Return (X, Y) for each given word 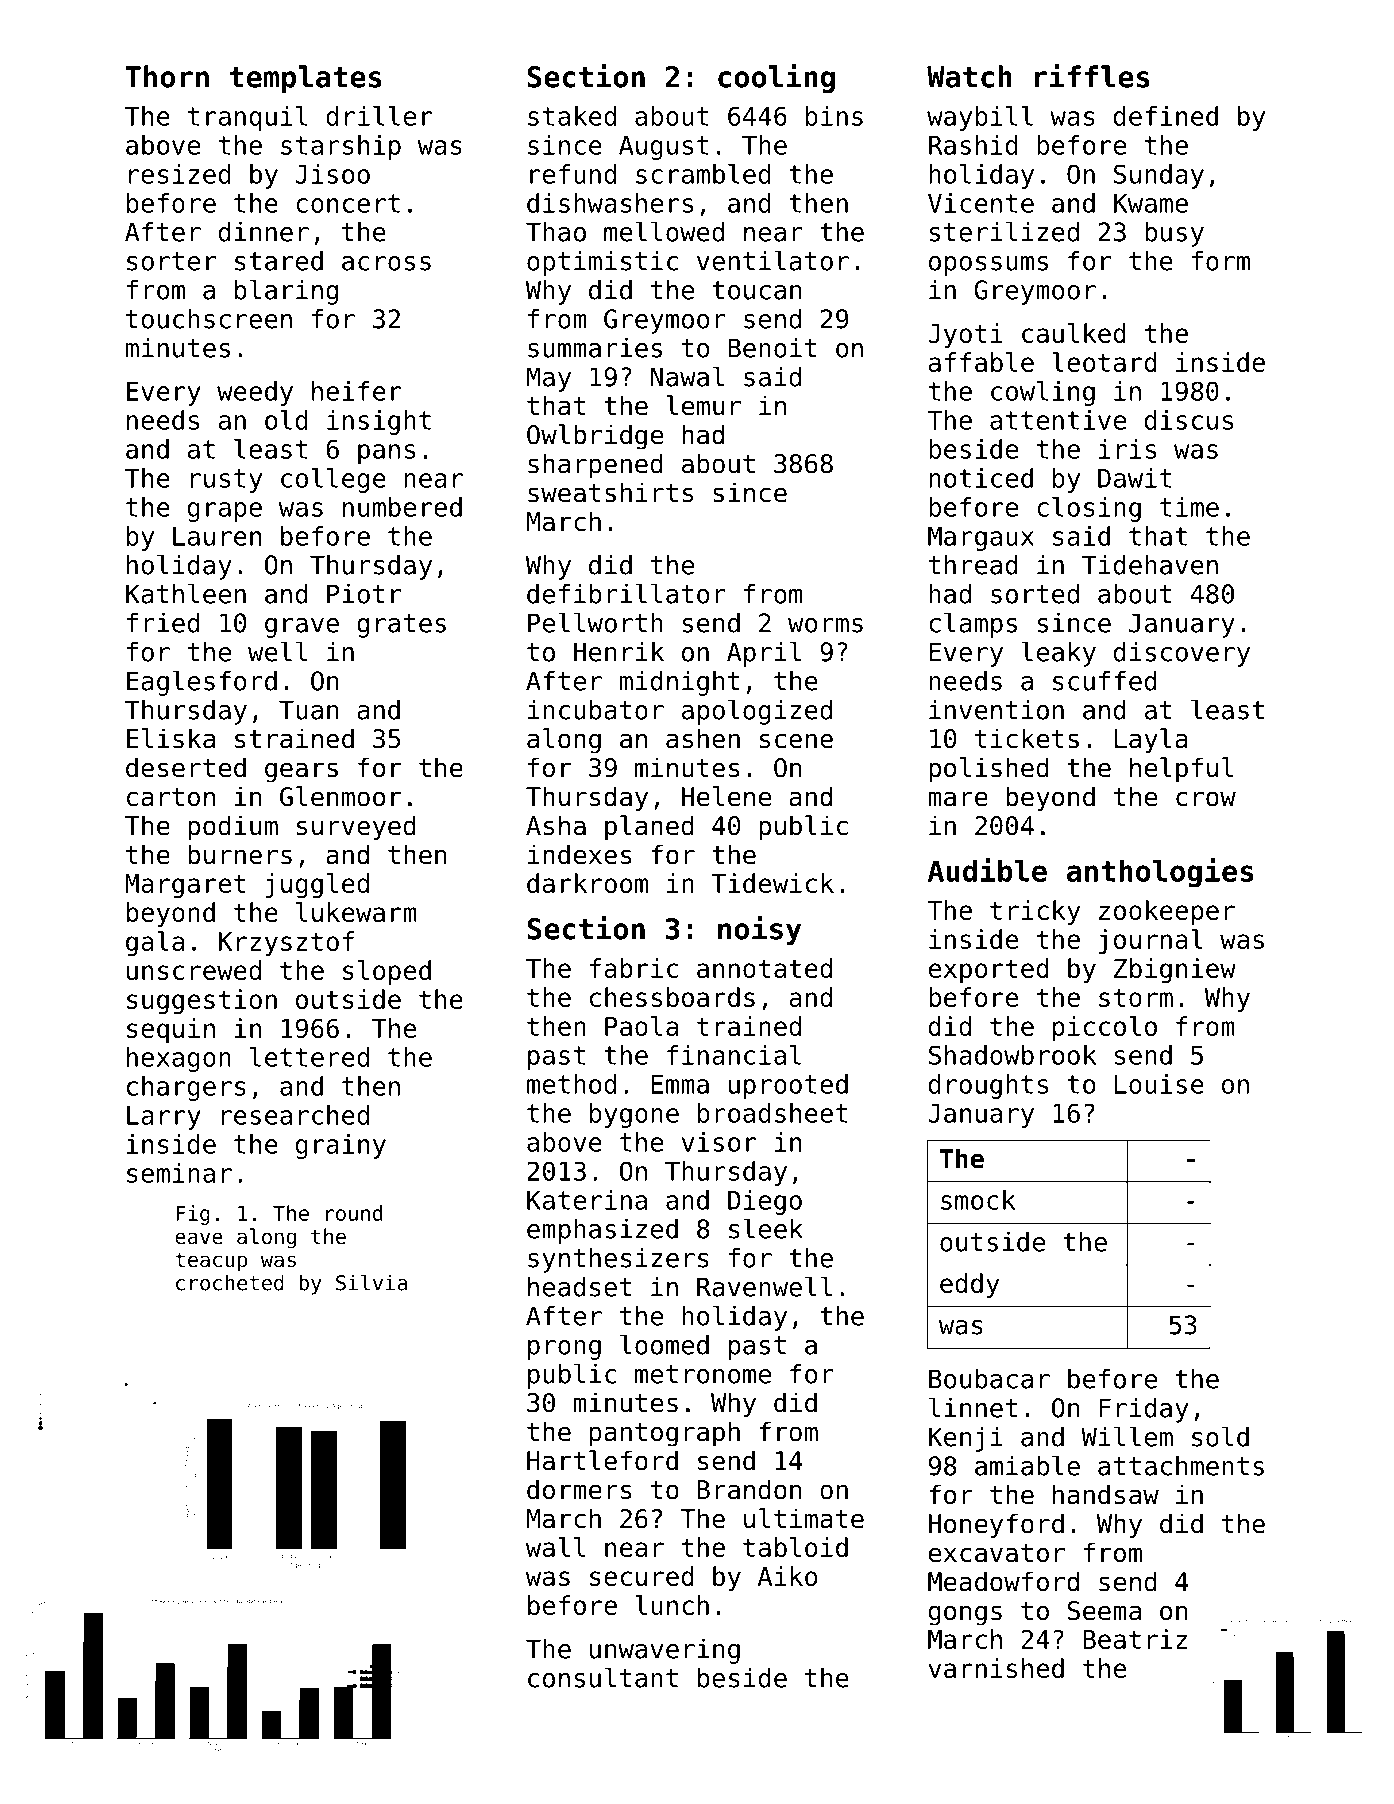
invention (996, 710)
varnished (996, 1668)
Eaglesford (202, 683)
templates (306, 79)
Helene (726, 796)
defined (1166, 116)
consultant (603, 1677)
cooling (776, 78)
